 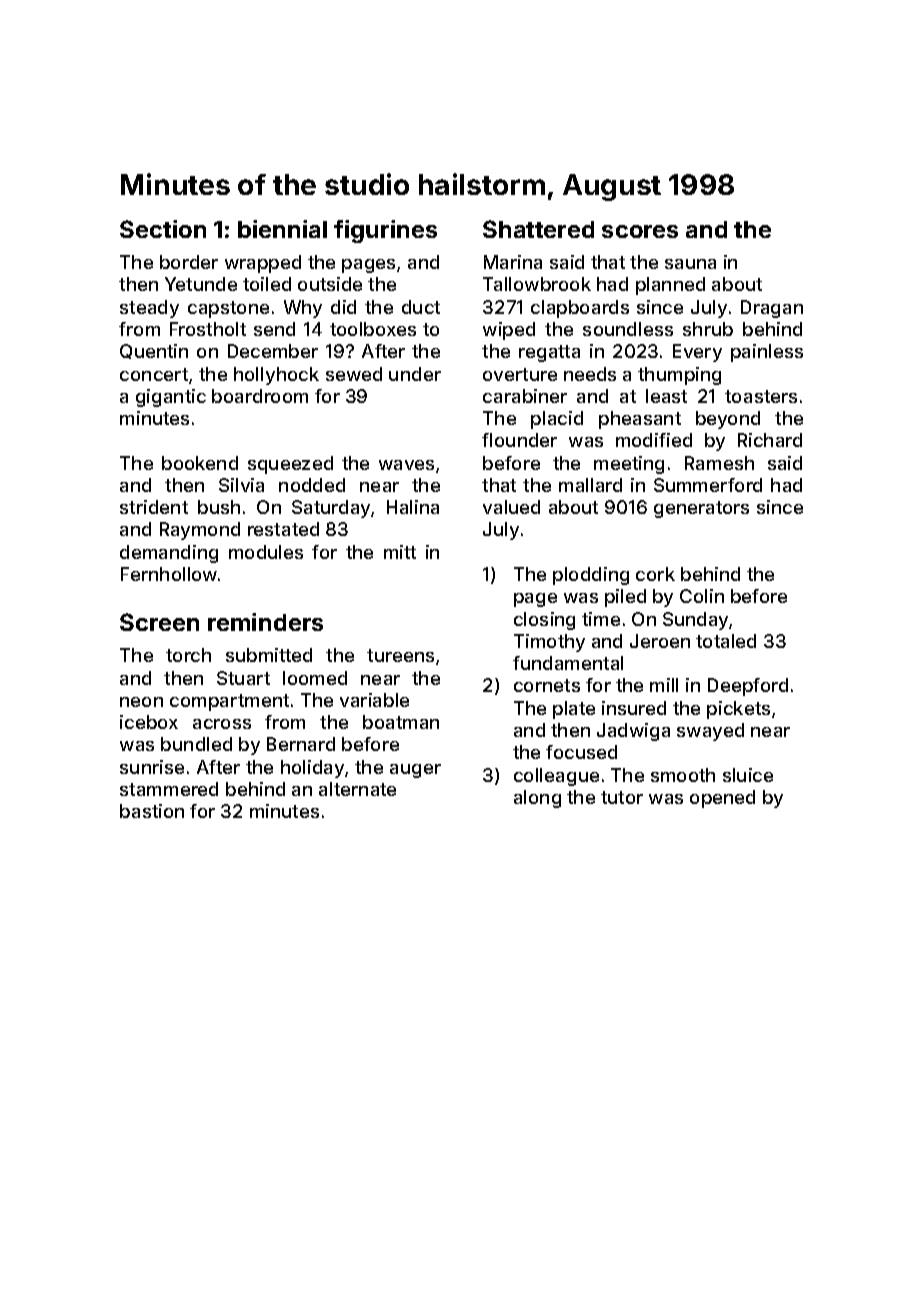 I want to click on painless, so click(x=767, y=353).
